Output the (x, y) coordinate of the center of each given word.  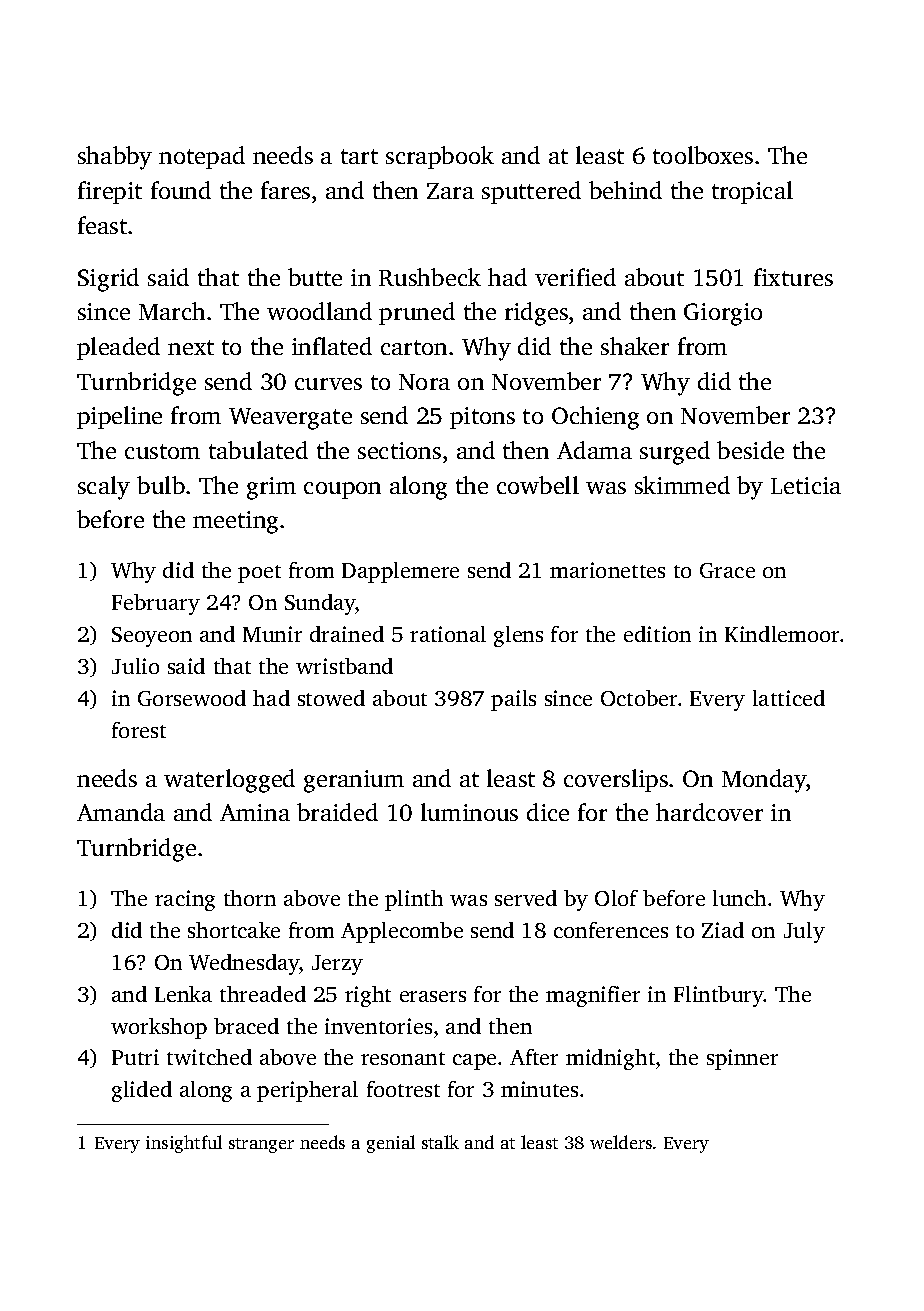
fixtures (793, 277)
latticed (789, 698)
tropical (752, 192)
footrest (403, 1089)
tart (359, 156)
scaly (104, 488)
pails (513, 700)
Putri (135, 1057)
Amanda (121, 812)
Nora (424, 382)
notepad (202, 157)
